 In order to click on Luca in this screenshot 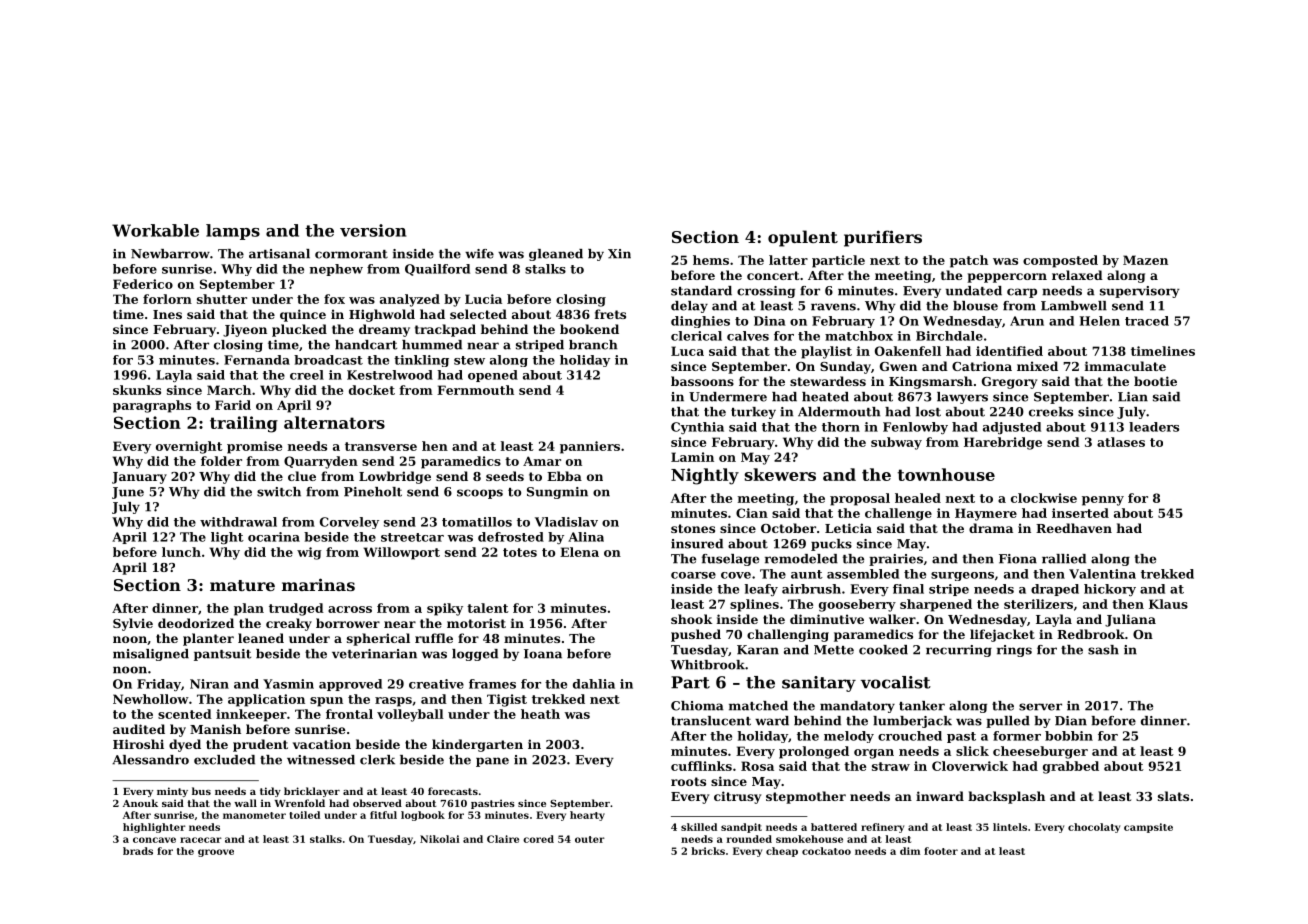, I will do `click(687, 351)`.
